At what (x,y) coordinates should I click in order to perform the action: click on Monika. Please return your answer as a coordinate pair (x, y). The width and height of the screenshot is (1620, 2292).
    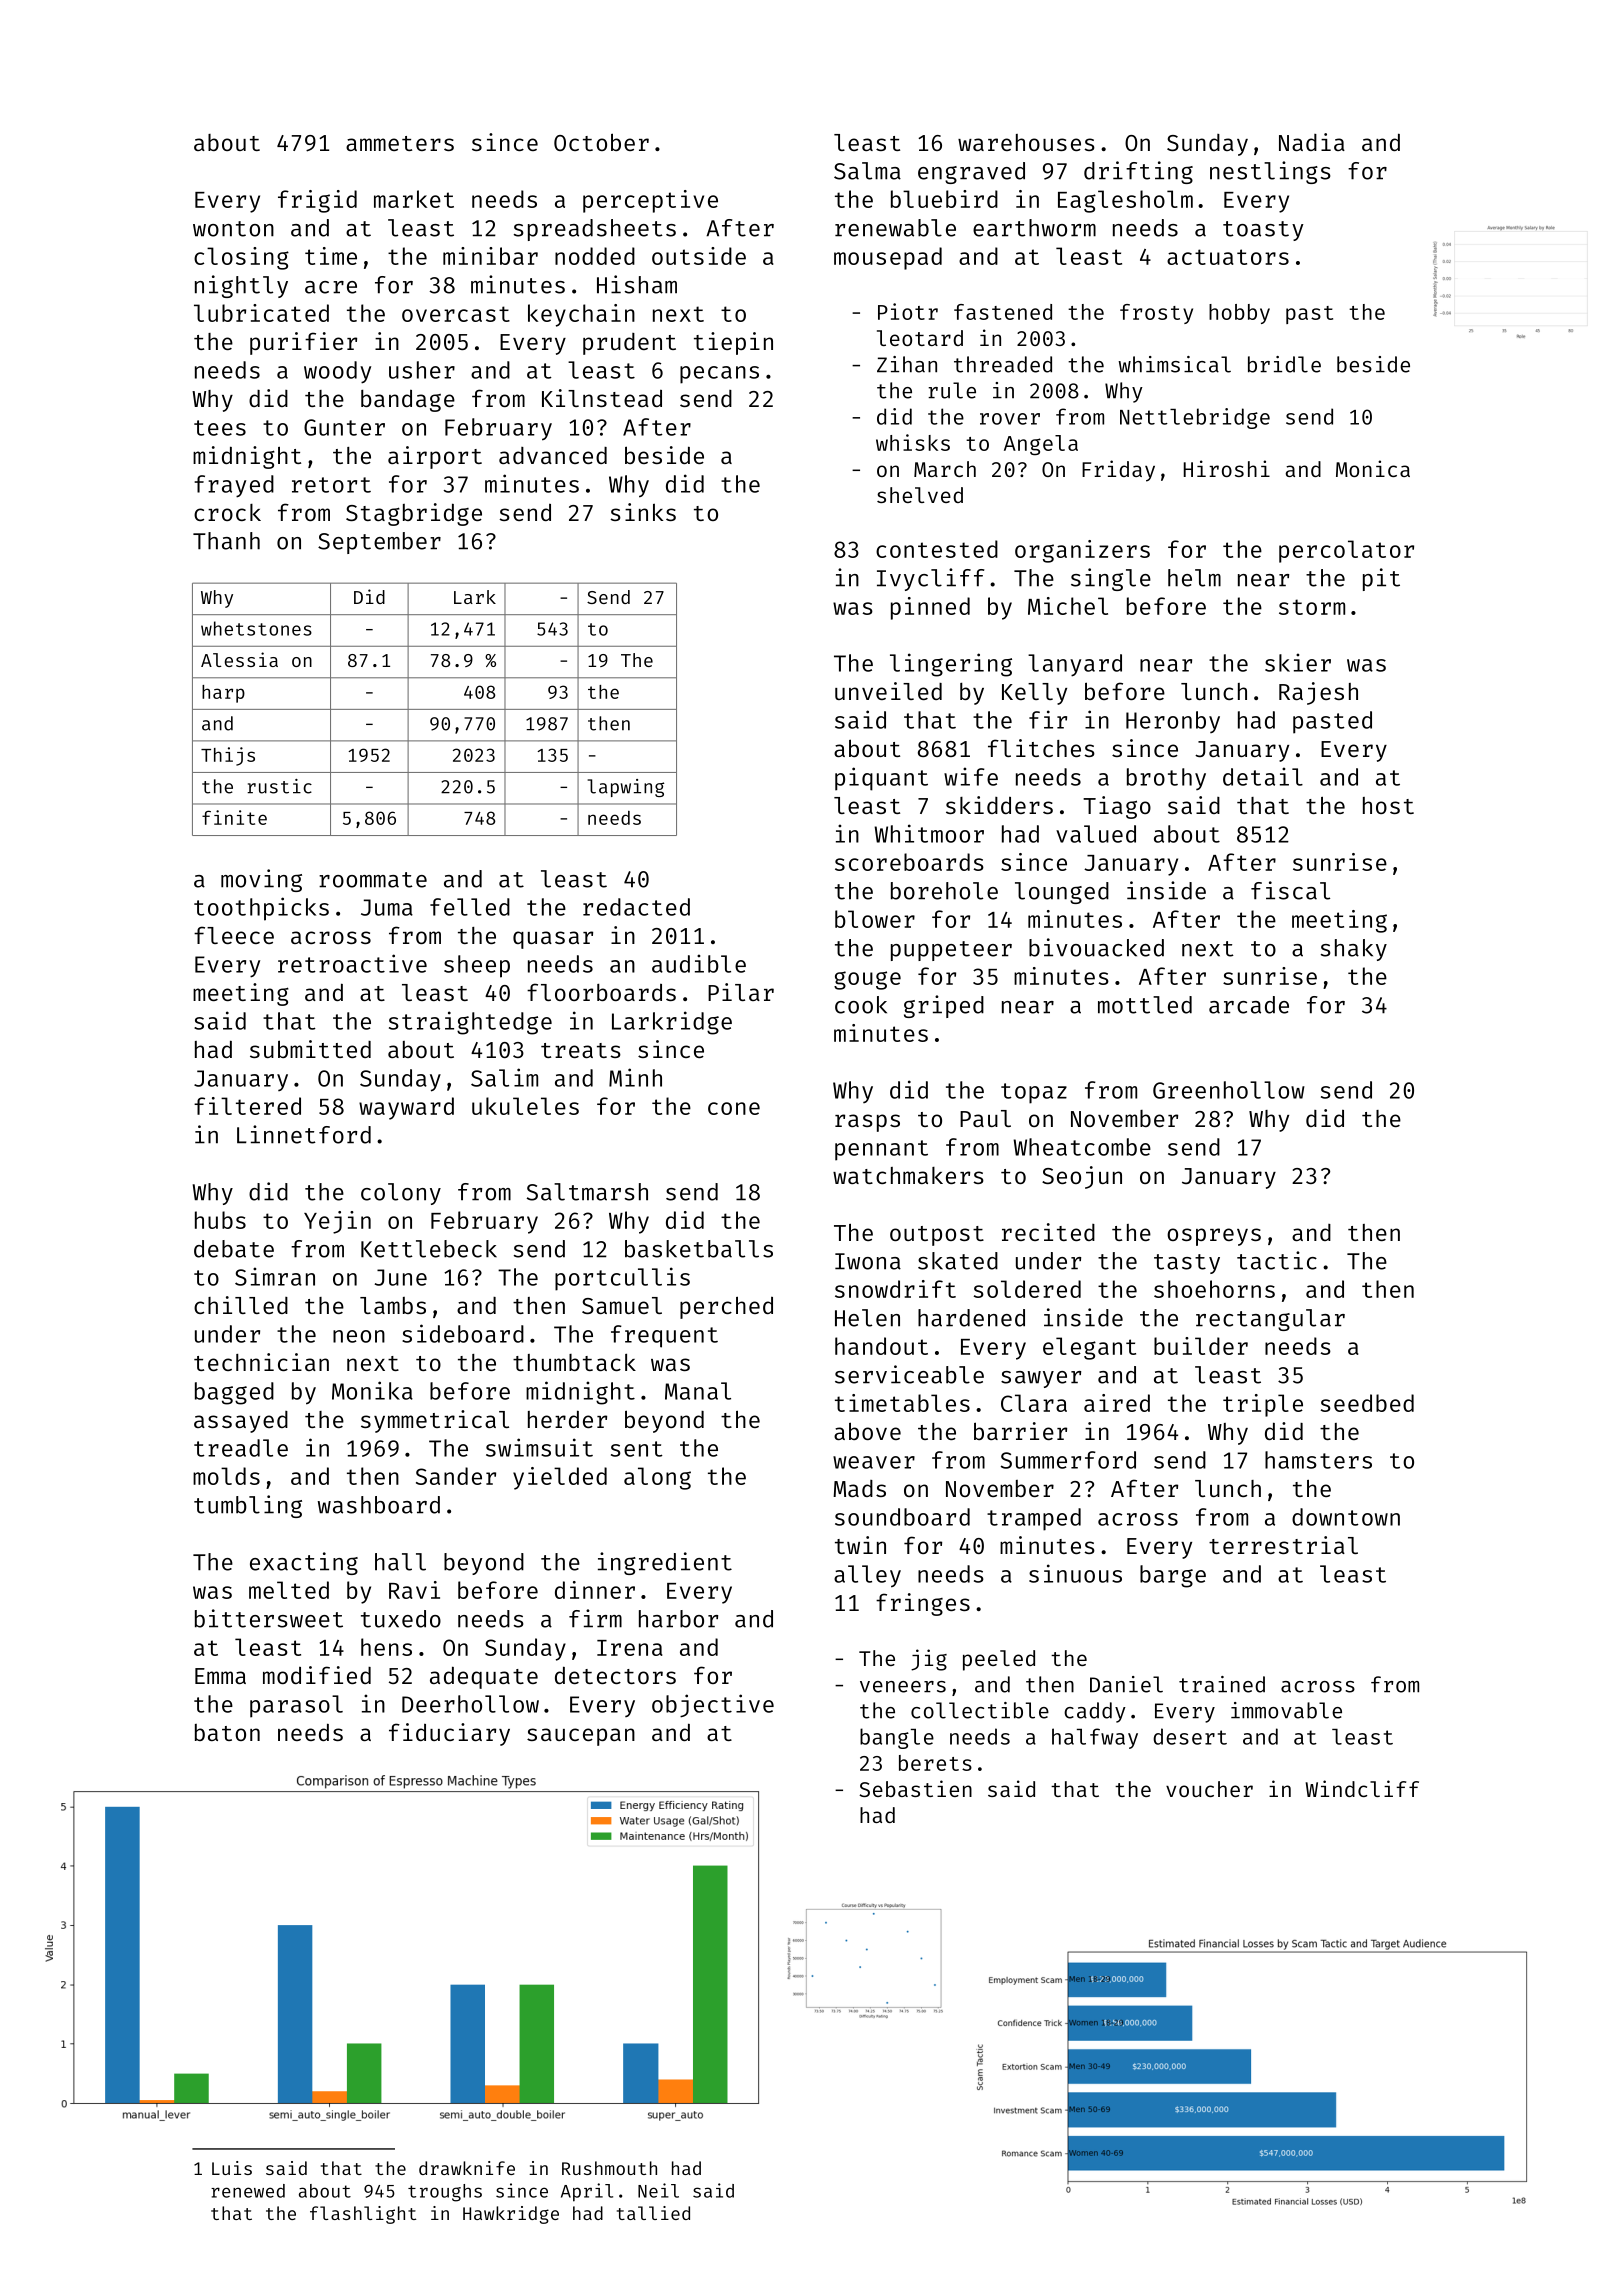
    Looking at the image, I should click on (372, 1390).
